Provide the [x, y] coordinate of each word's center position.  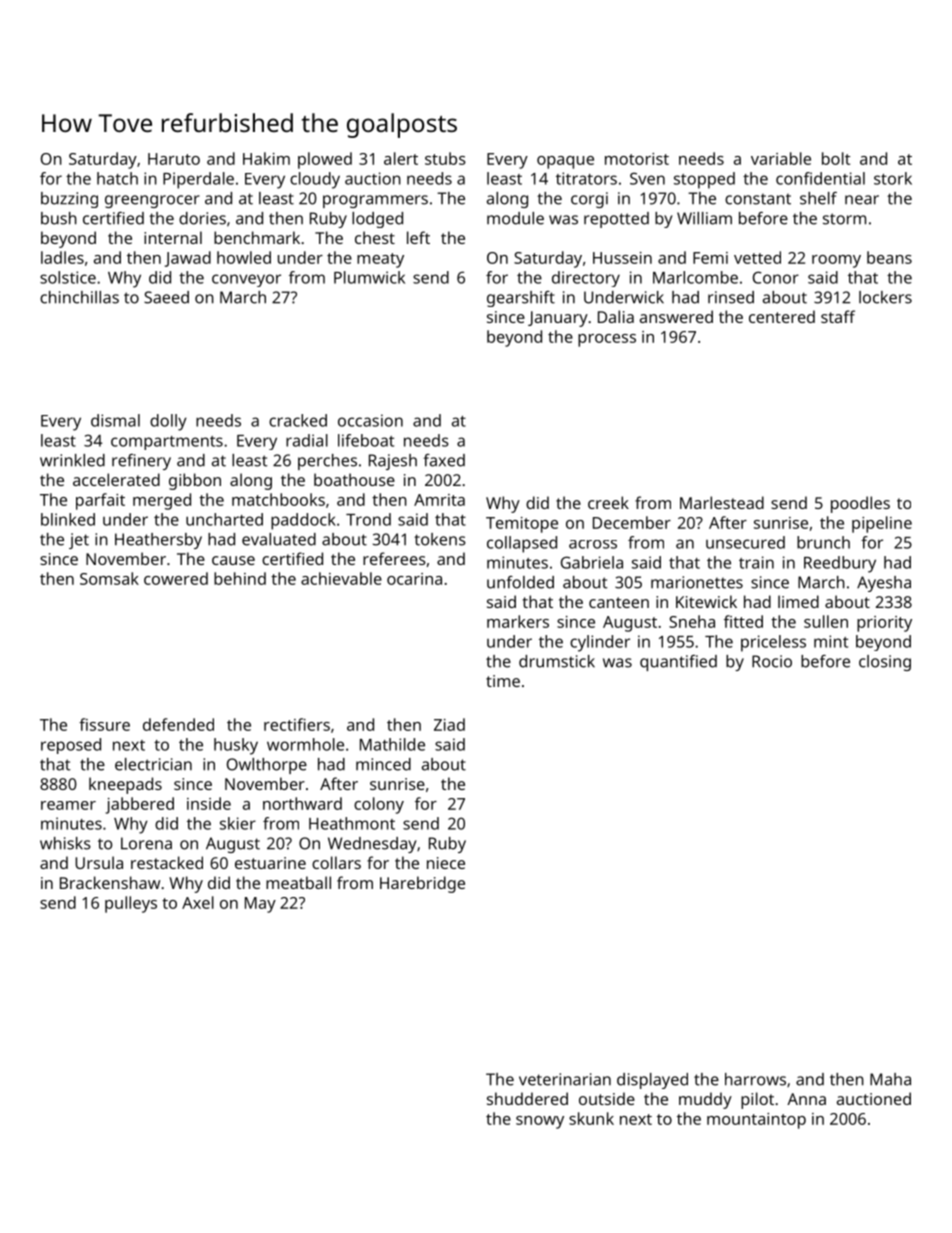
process [607, 340]
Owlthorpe [267, 766]
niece [446, 863]
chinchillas [79, 297]
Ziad [449, 724]
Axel [198, 902]
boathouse [354, 479]
